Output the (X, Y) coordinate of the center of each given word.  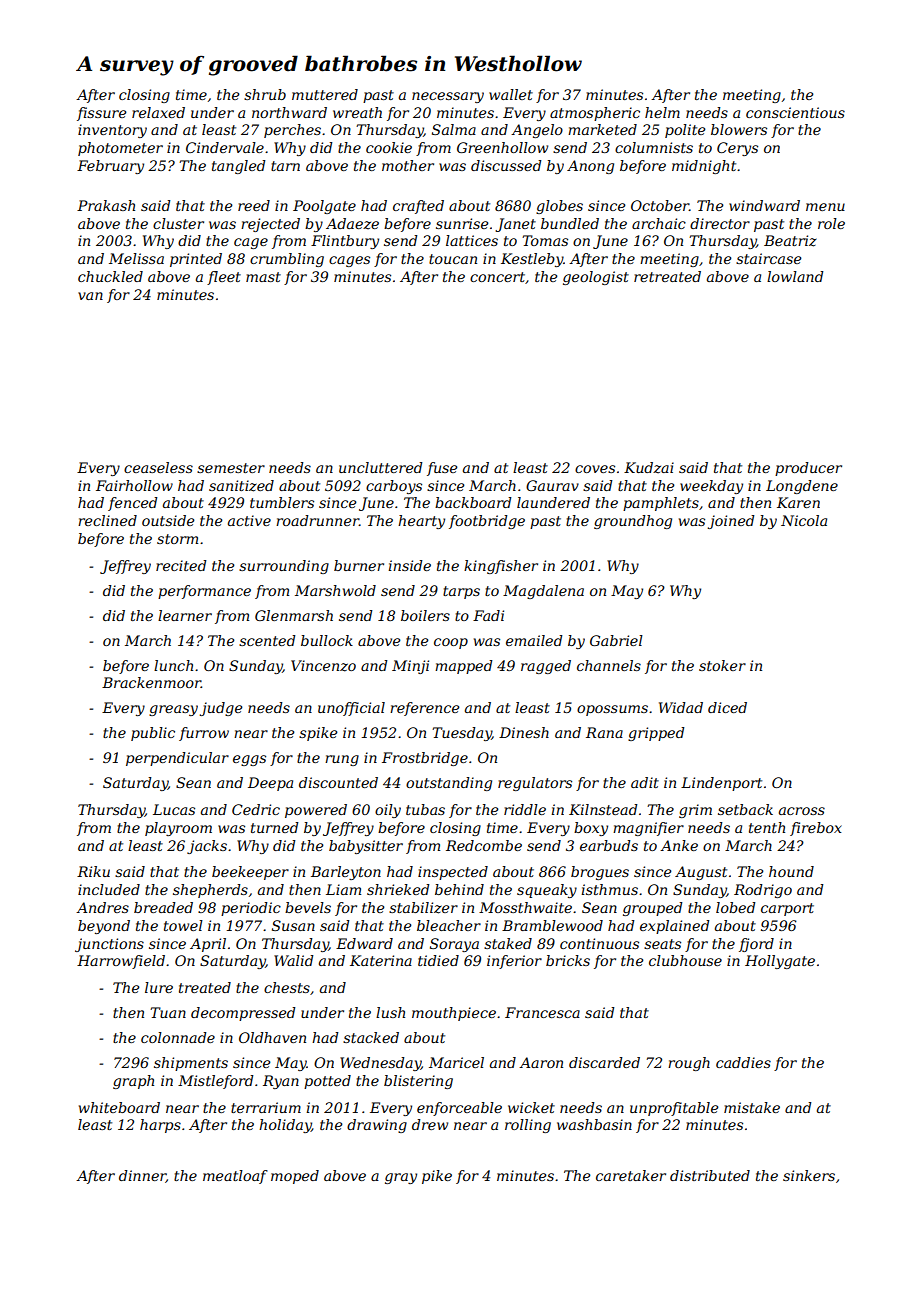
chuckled (110, 276)
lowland (795, 276)
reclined (107, 520)
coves (595, 469)
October (660, 205)
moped (295, 1177)
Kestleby (532, 260)
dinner (142, 1176)
